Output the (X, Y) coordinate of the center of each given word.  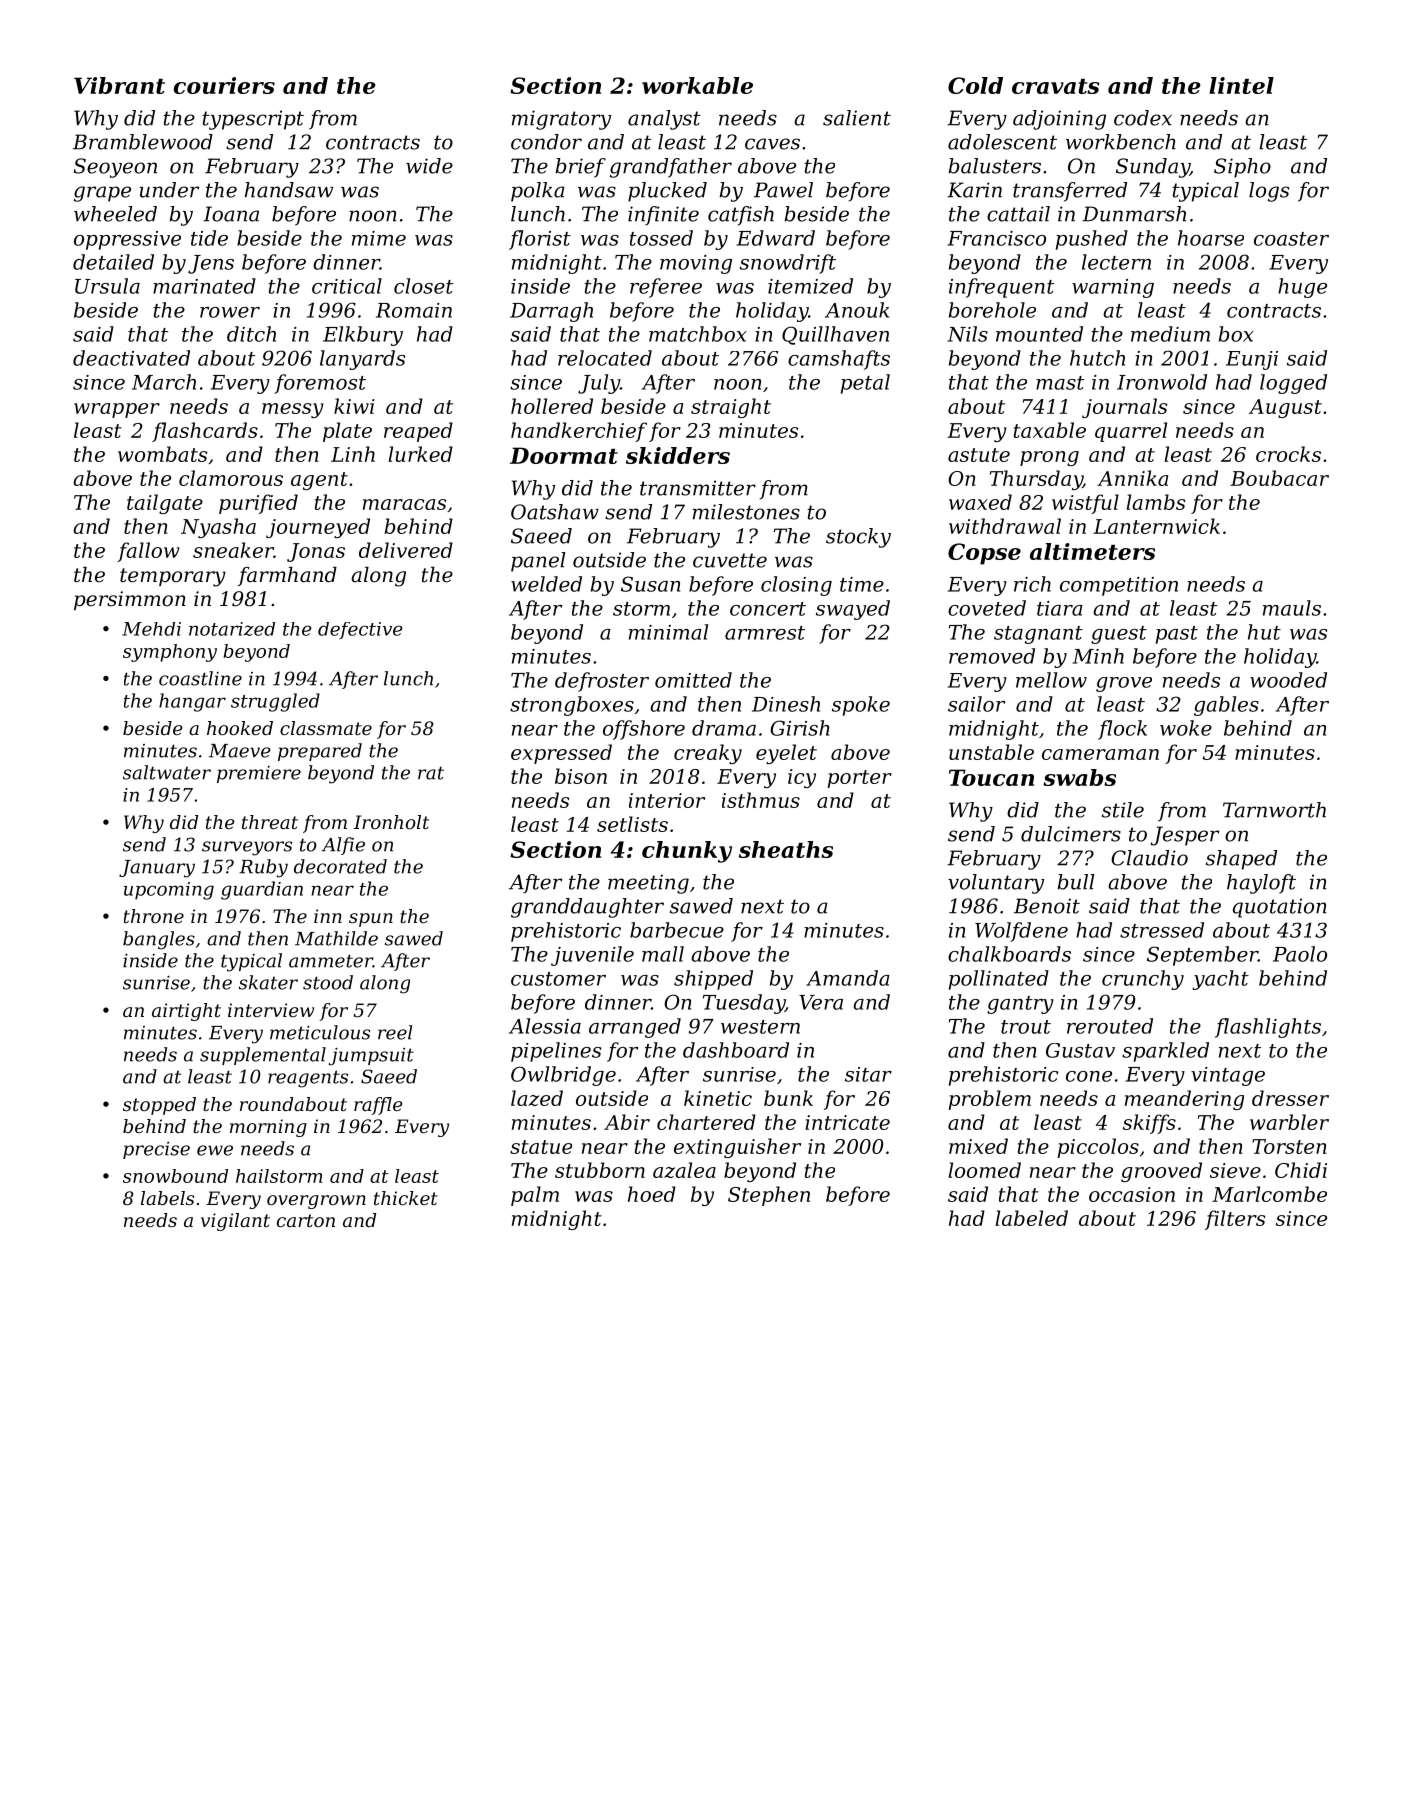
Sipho (1242, 168)
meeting (648, 884)
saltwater (167, 772)
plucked (667, 192)
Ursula (107, 286)
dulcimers (1071, 834)
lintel (1241, 85)
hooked (240, 728)
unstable (991, 752)
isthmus (761, 800)
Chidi (1301, 1170)
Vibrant (119, 85)
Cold (975, 85)
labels (167, 1198)
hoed (652, 1194)
